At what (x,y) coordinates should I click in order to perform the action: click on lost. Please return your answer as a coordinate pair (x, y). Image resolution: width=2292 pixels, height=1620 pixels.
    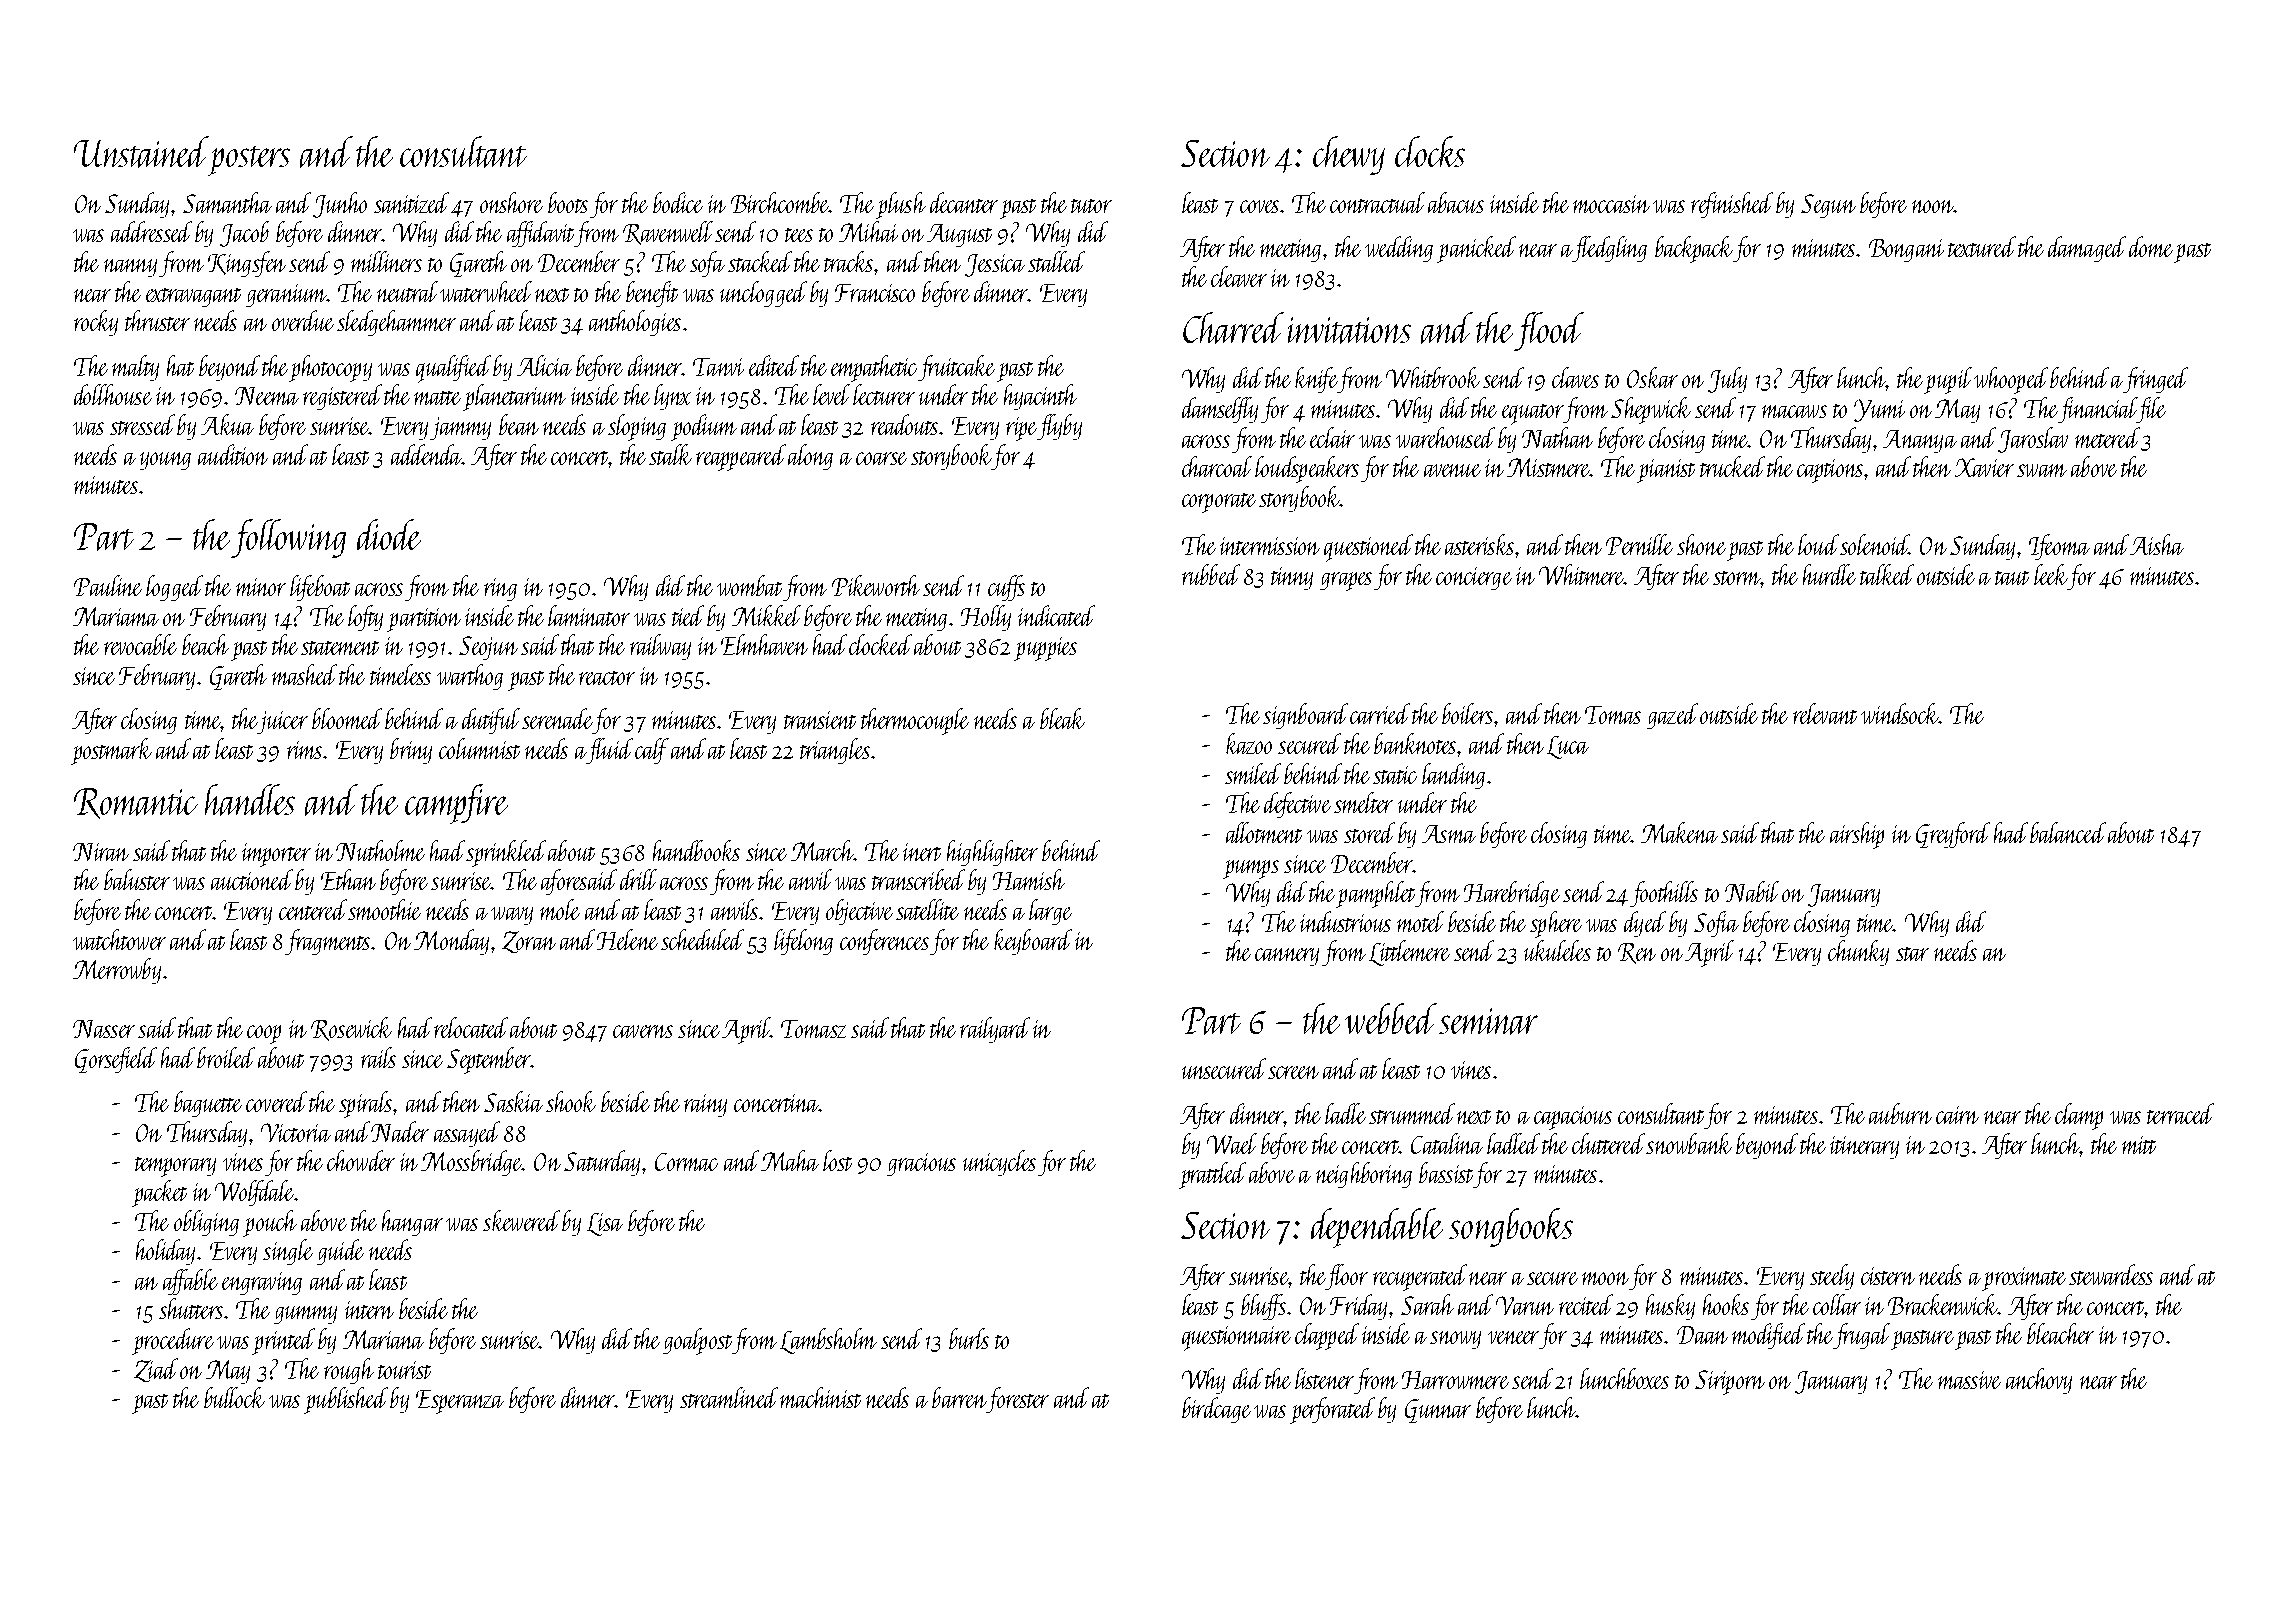
    Looking at the image, I should click on (837, 1160).
